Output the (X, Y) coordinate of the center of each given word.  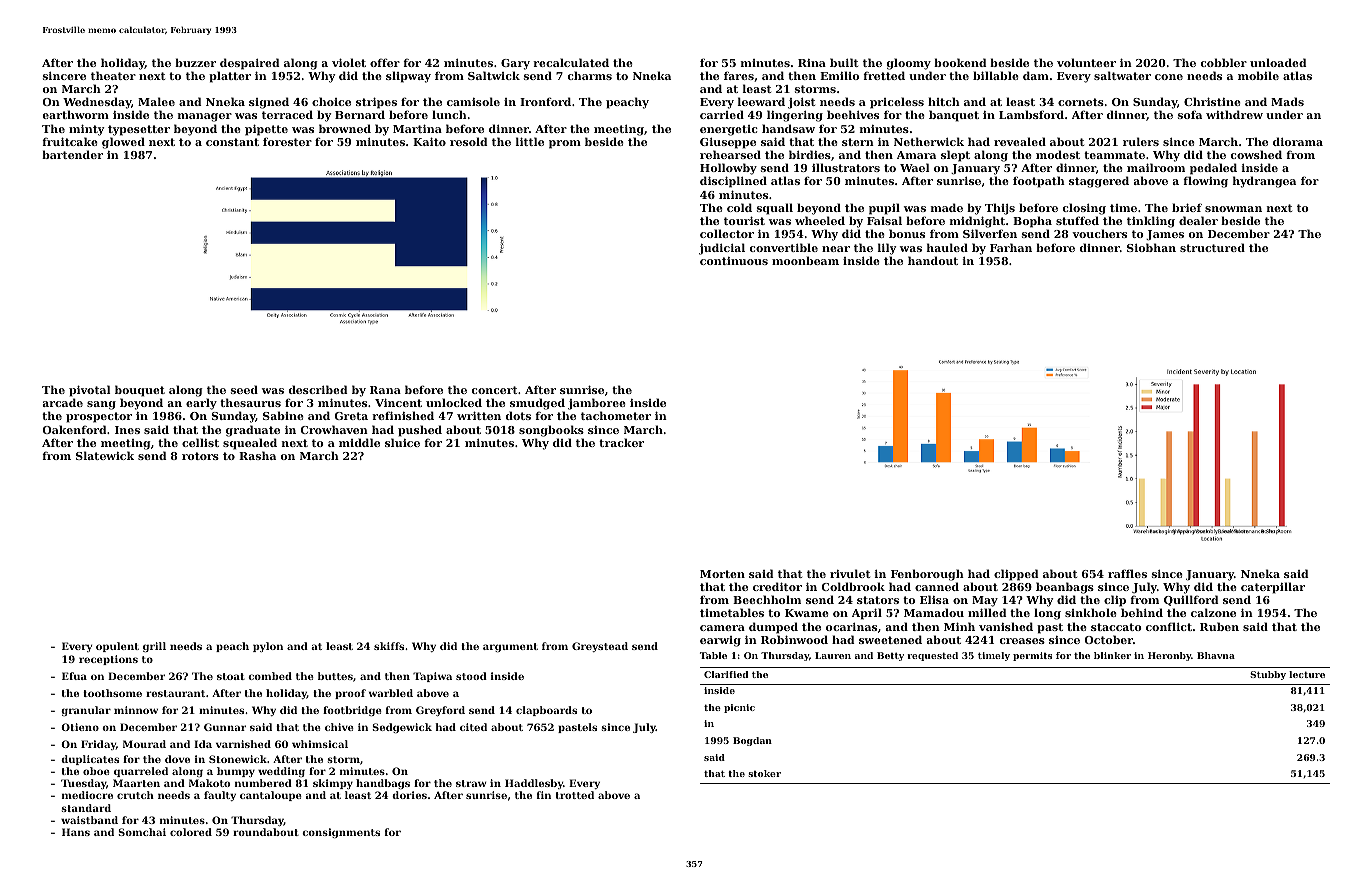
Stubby (1268, 675)
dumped (773, 628)
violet (349, 62)
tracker (621, 442)
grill (154, 647)
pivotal (89, 391)
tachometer (616, 415)
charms (590, 75)
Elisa (934, 599)
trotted (575, 795)
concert (494, 390)
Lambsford (1031, 114)
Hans (76, 832)
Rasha (257, 455)
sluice (402, 442)
